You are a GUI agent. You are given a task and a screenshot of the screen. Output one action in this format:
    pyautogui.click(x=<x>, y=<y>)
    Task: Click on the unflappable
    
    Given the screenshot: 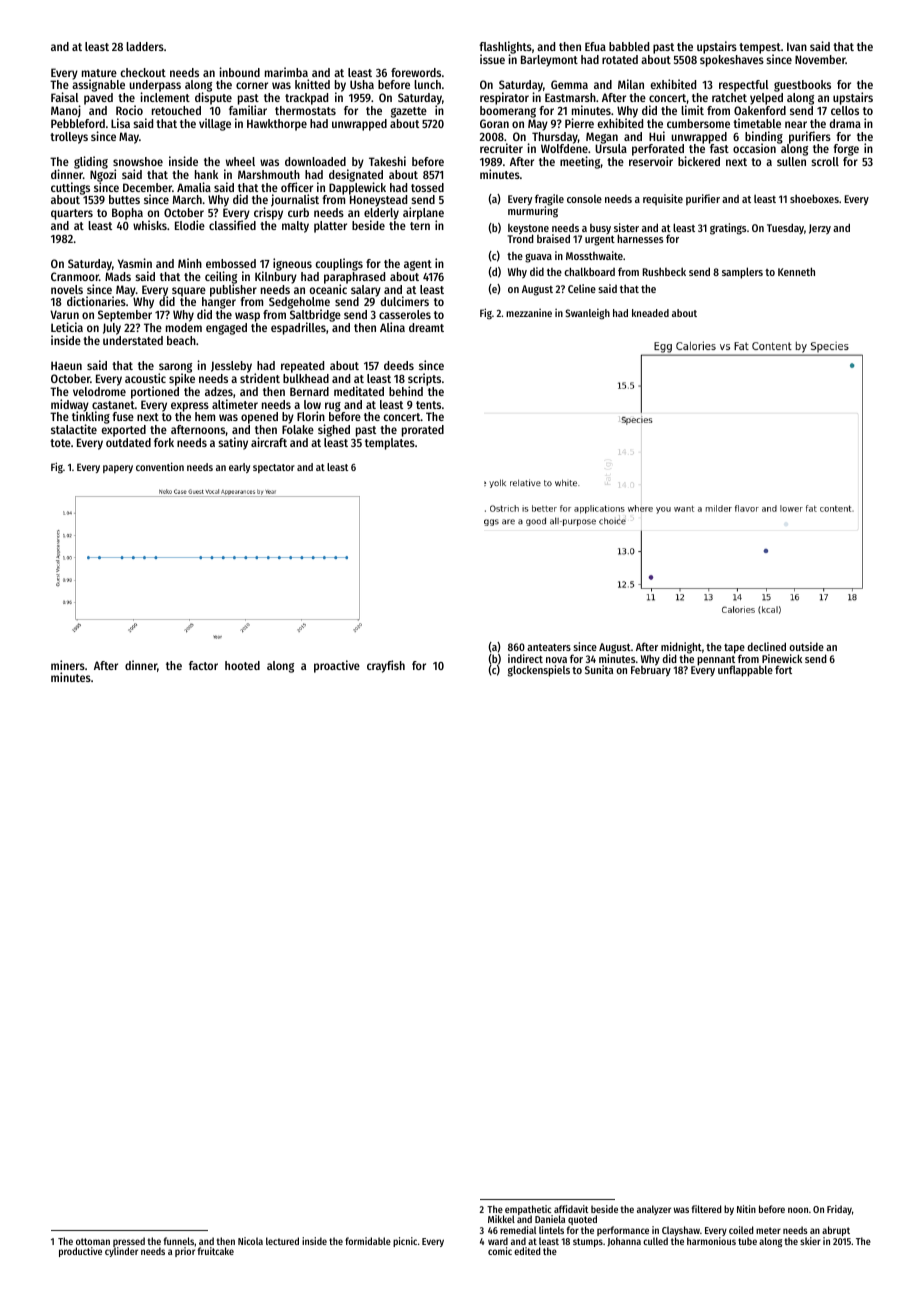 What is the action you would take?
    pyautogui.click(x=745, y=671)
